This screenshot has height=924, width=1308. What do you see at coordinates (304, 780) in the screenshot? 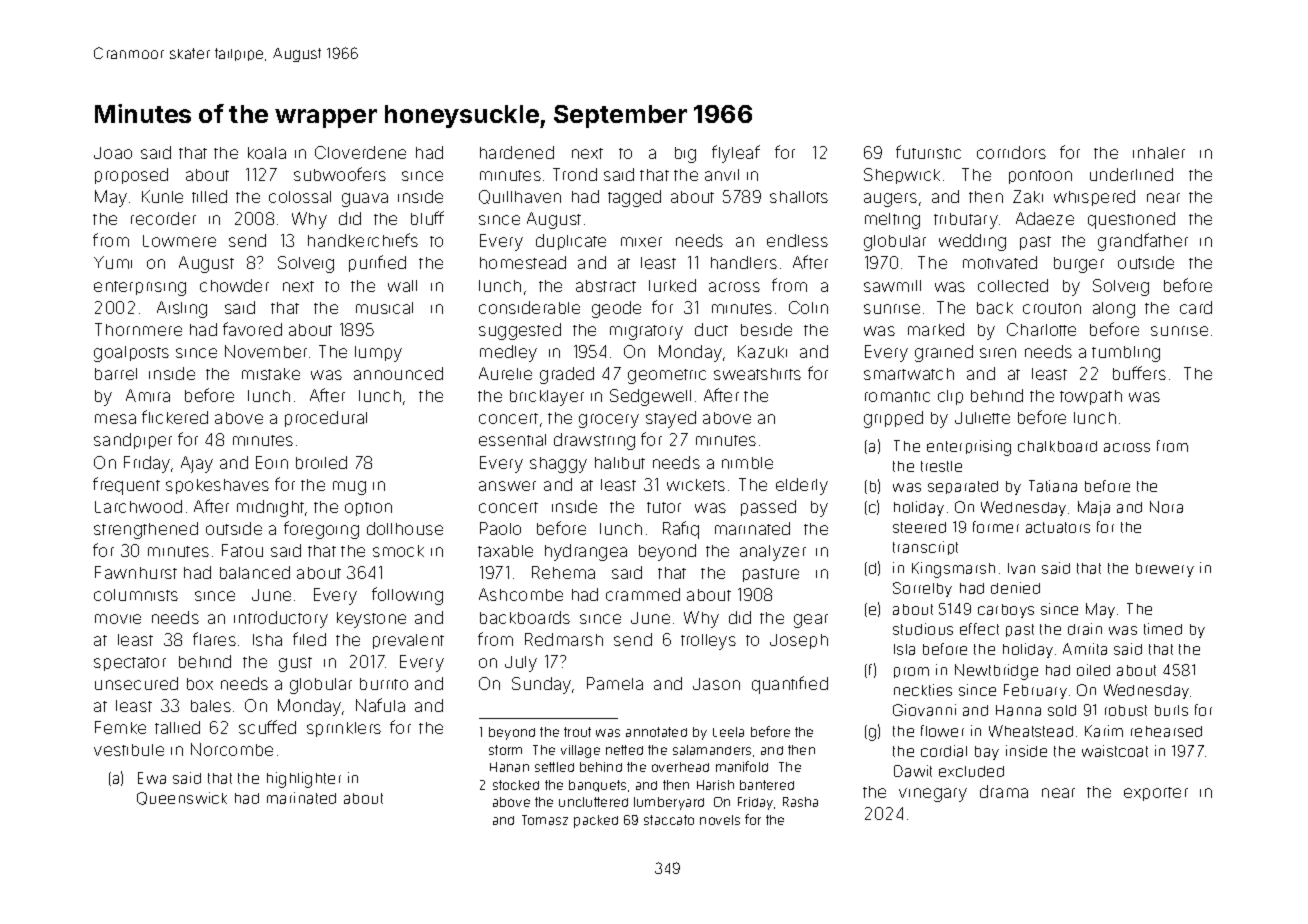
I see `highlighter` at bounding box center [304, 780].
